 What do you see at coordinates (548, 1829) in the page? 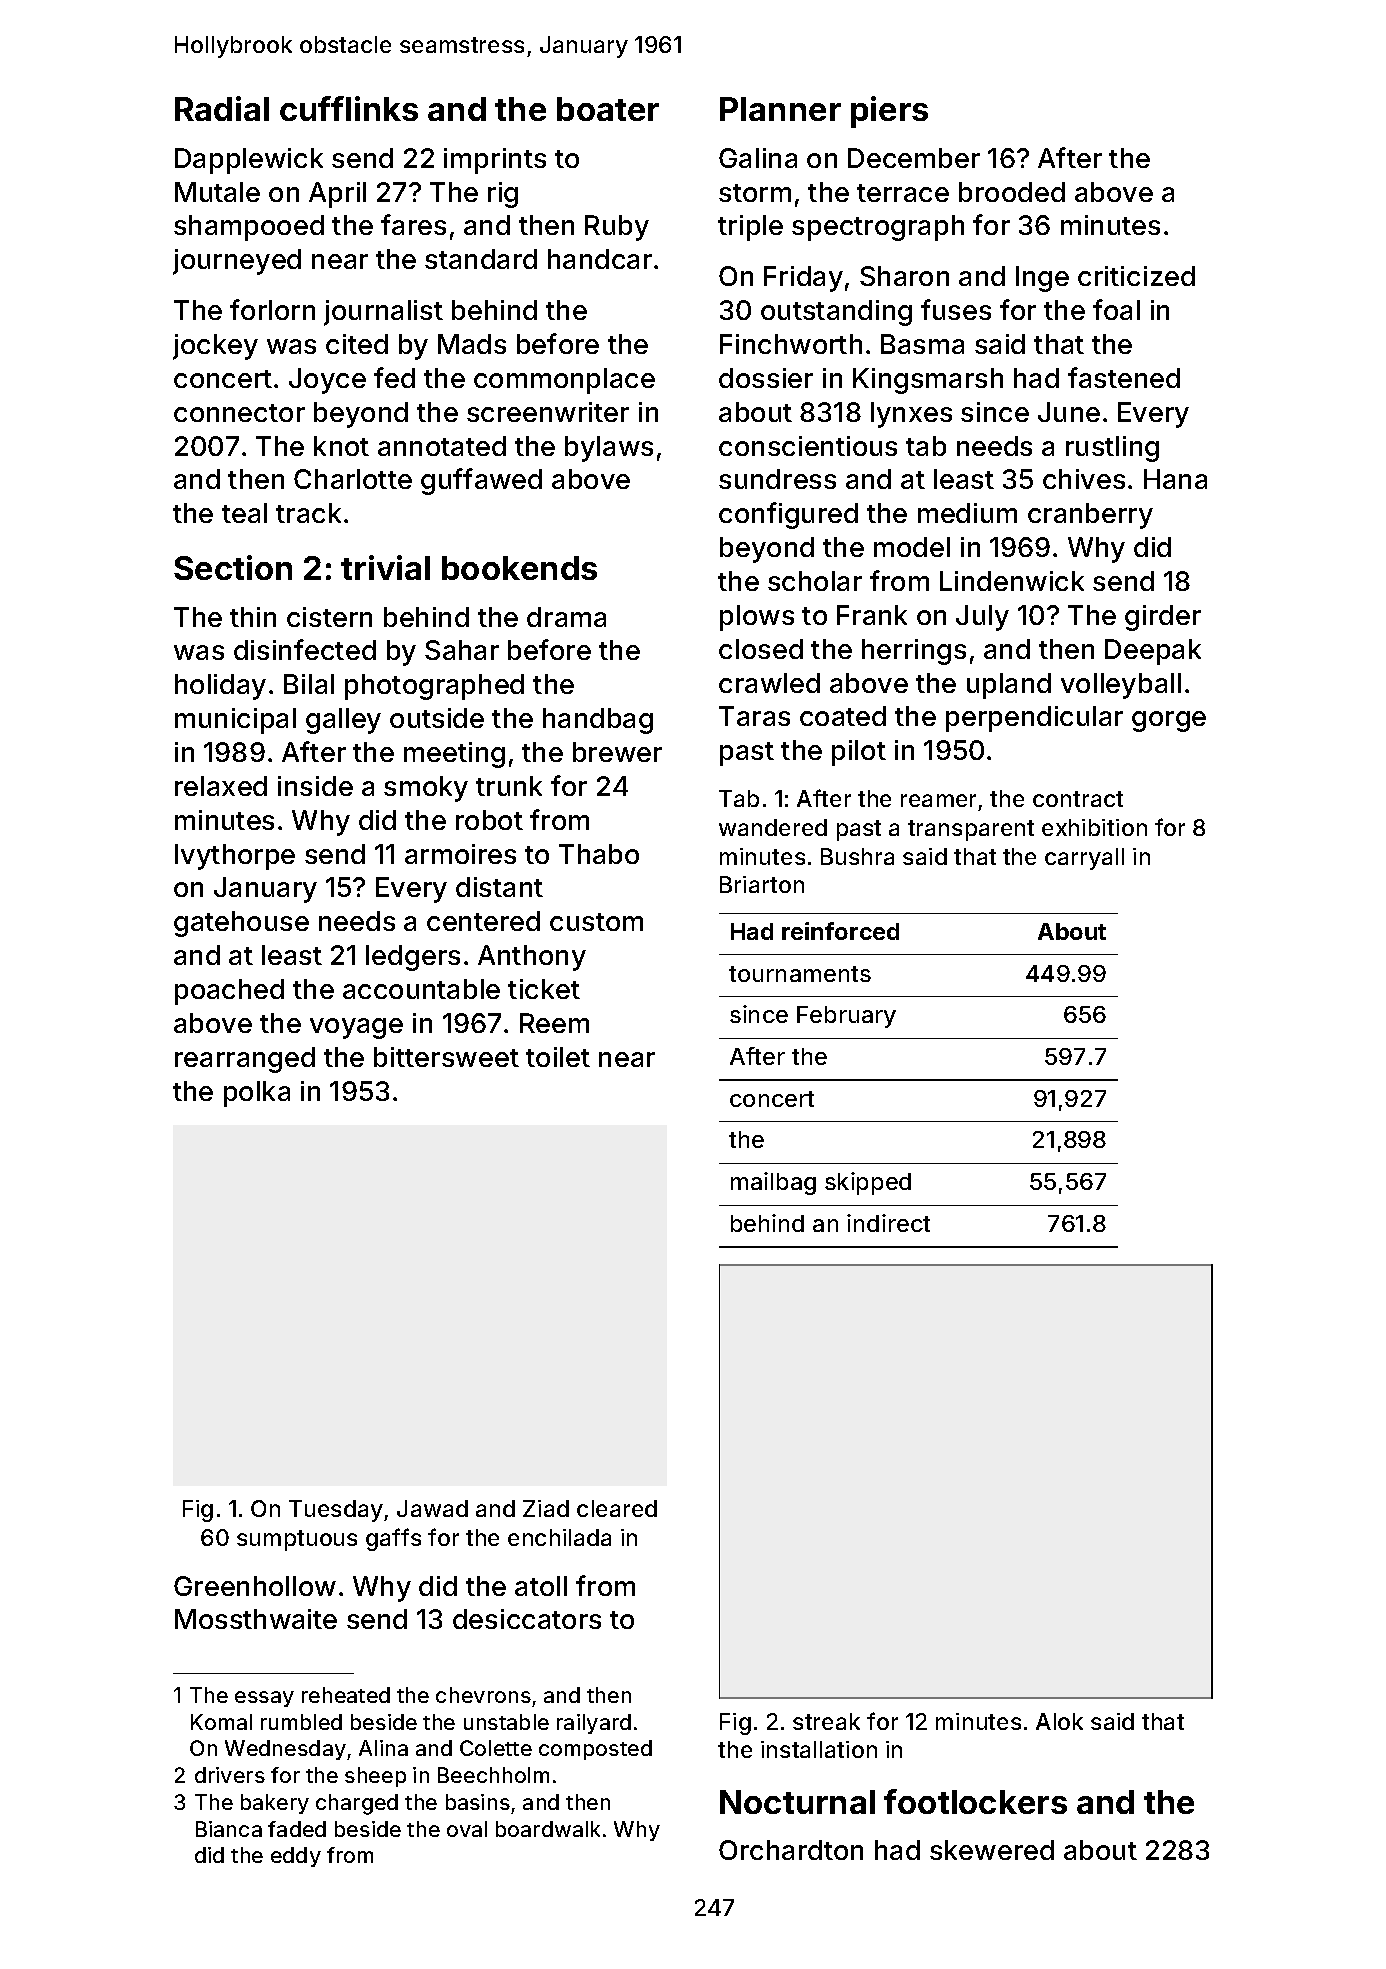
I see `boardwalk` at bounding box center [548, 1829].
